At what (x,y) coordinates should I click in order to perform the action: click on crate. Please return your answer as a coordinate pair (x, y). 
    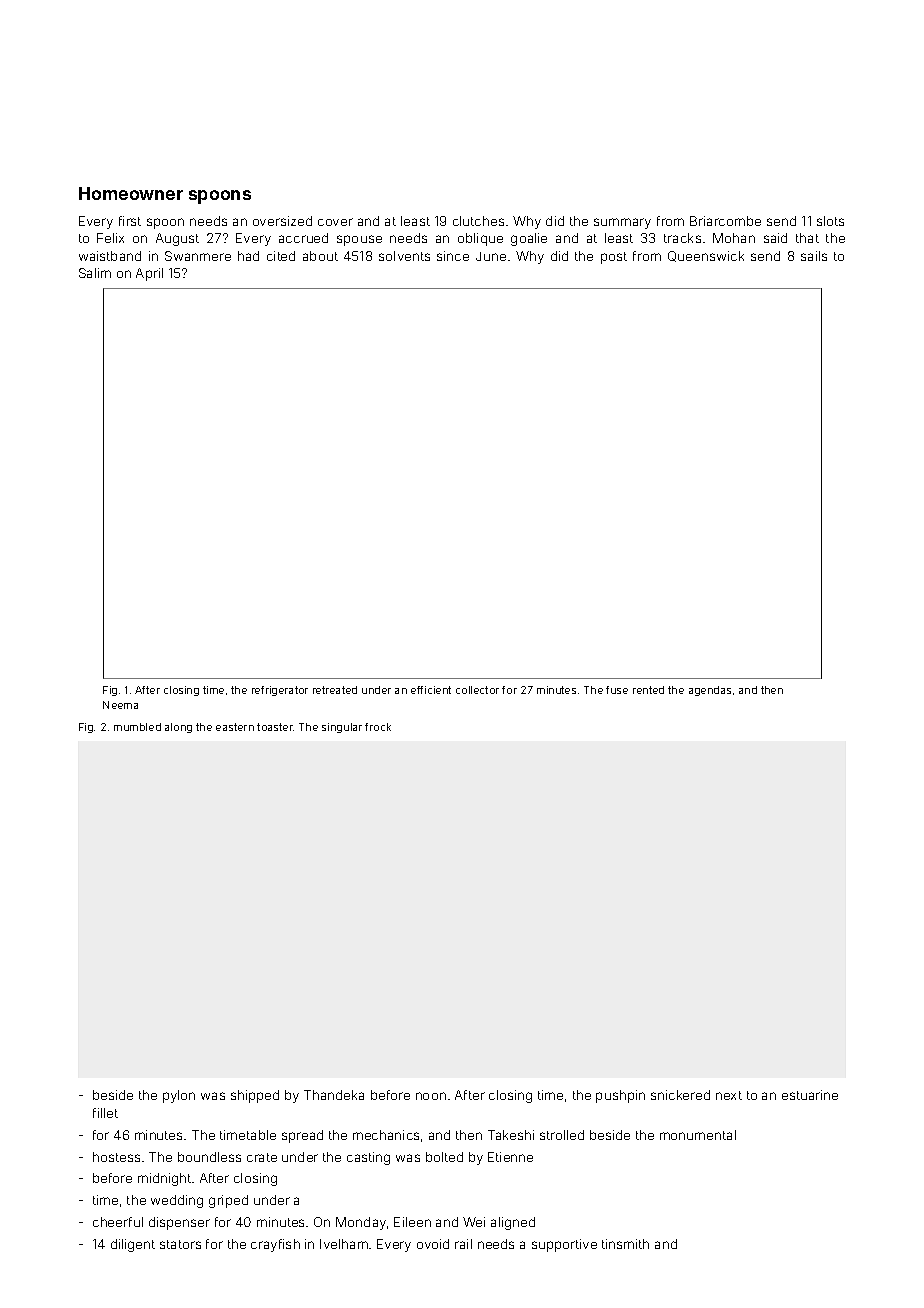
    Looking at the image, I should click on (262, 1157).
